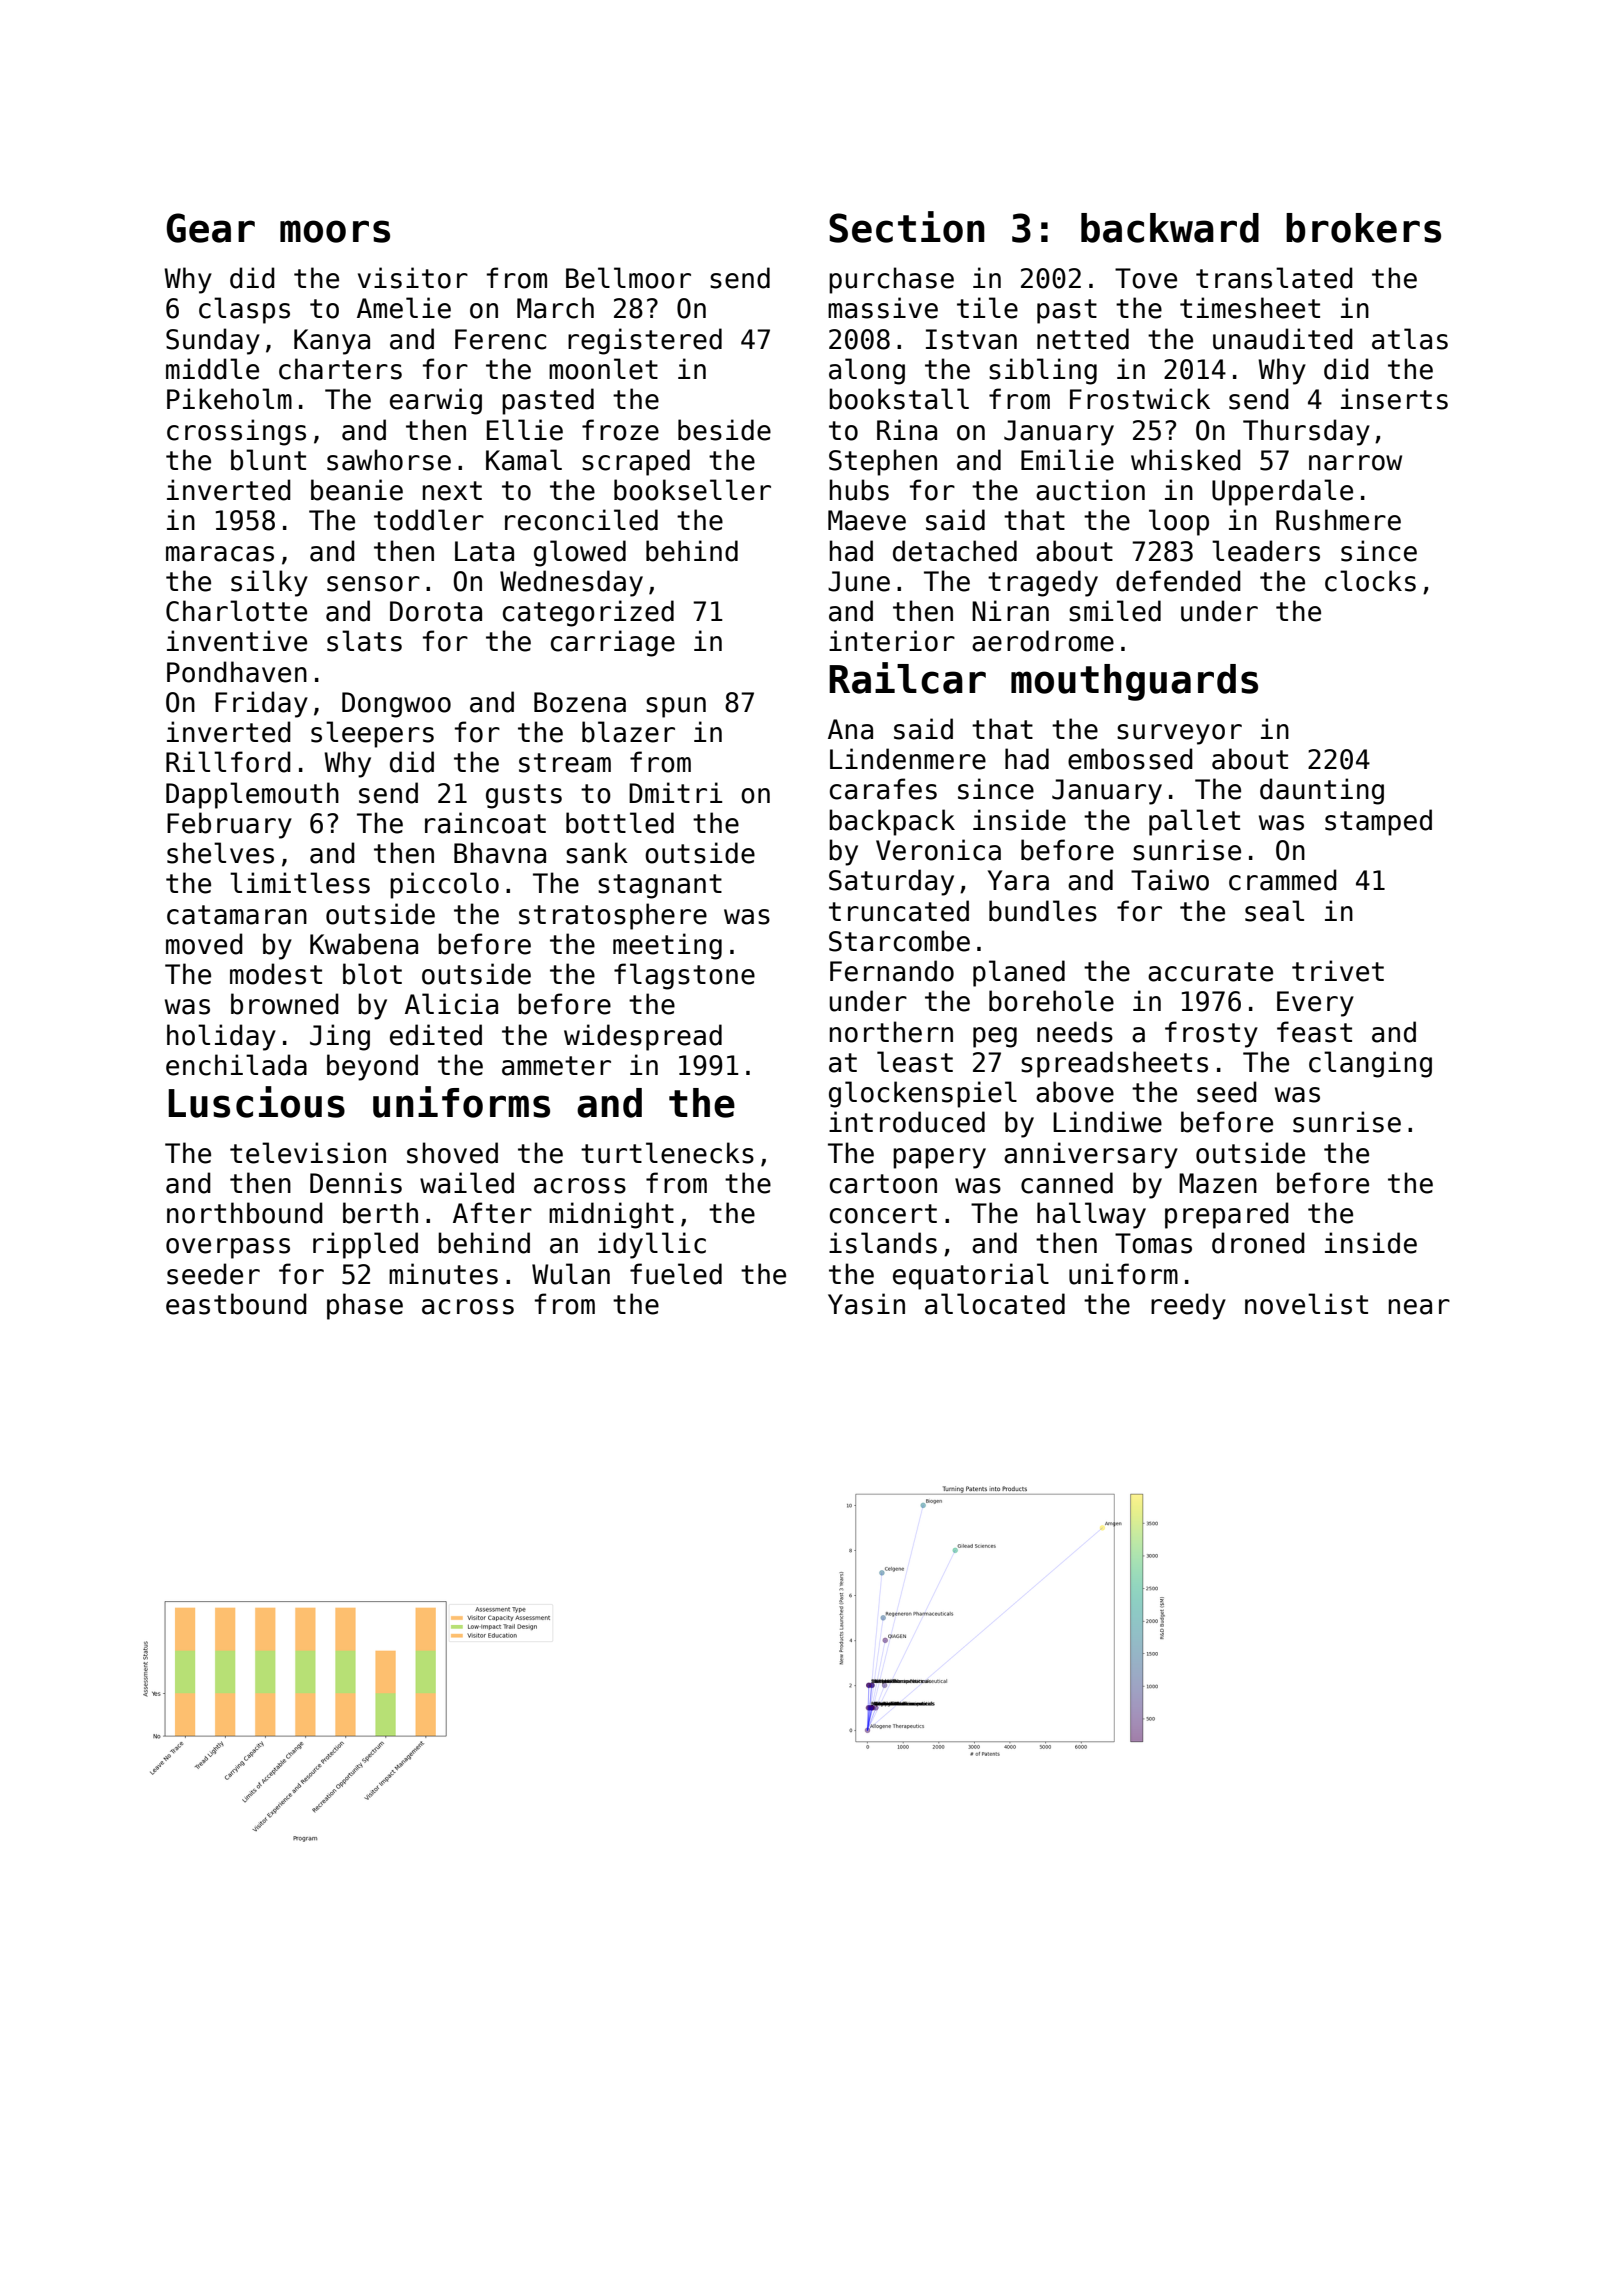  I want to click on Section, so click(907, 227).
